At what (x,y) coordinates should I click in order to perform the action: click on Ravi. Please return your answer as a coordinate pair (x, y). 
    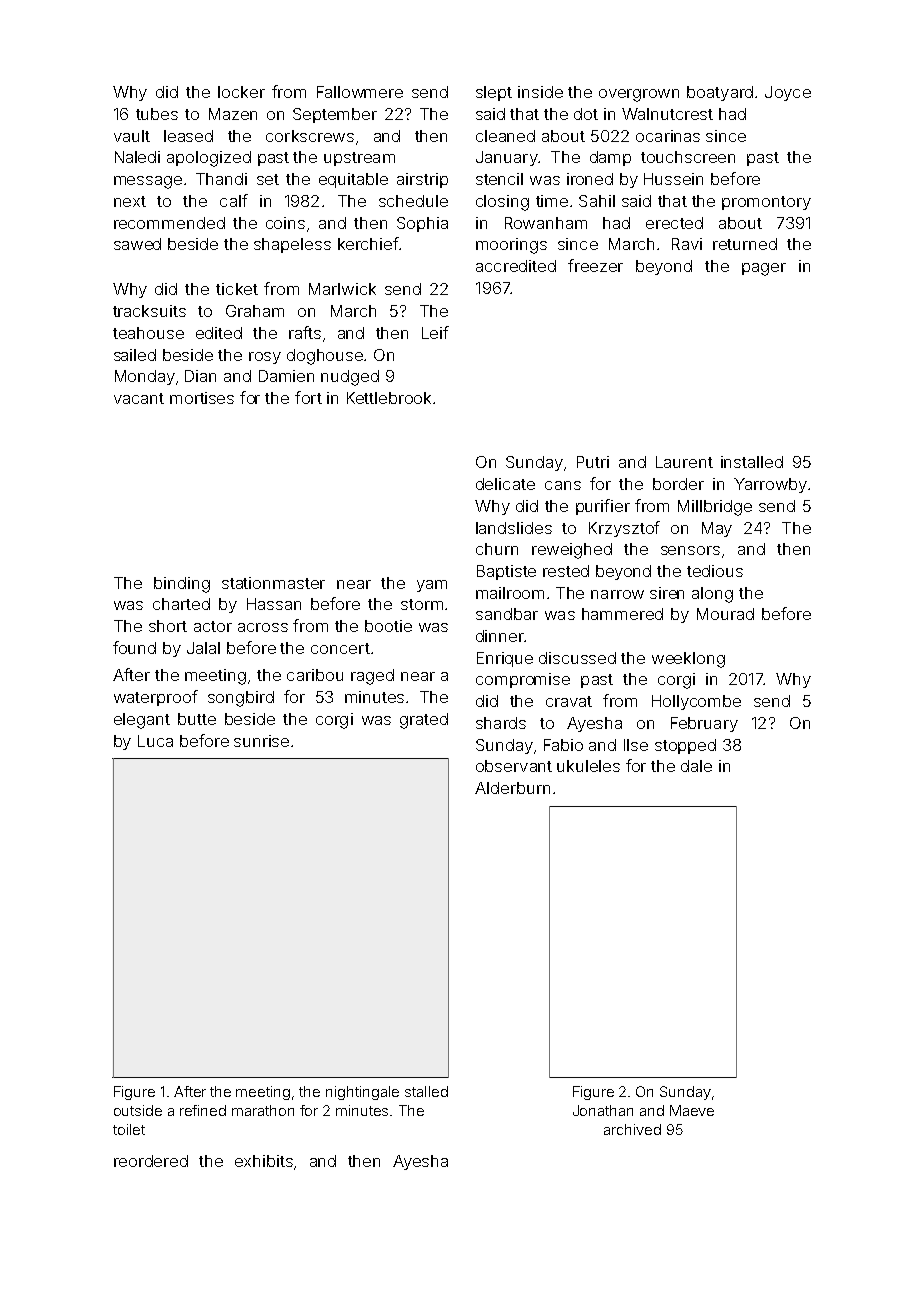
    Looking at the image, I should click on (687, 244).
